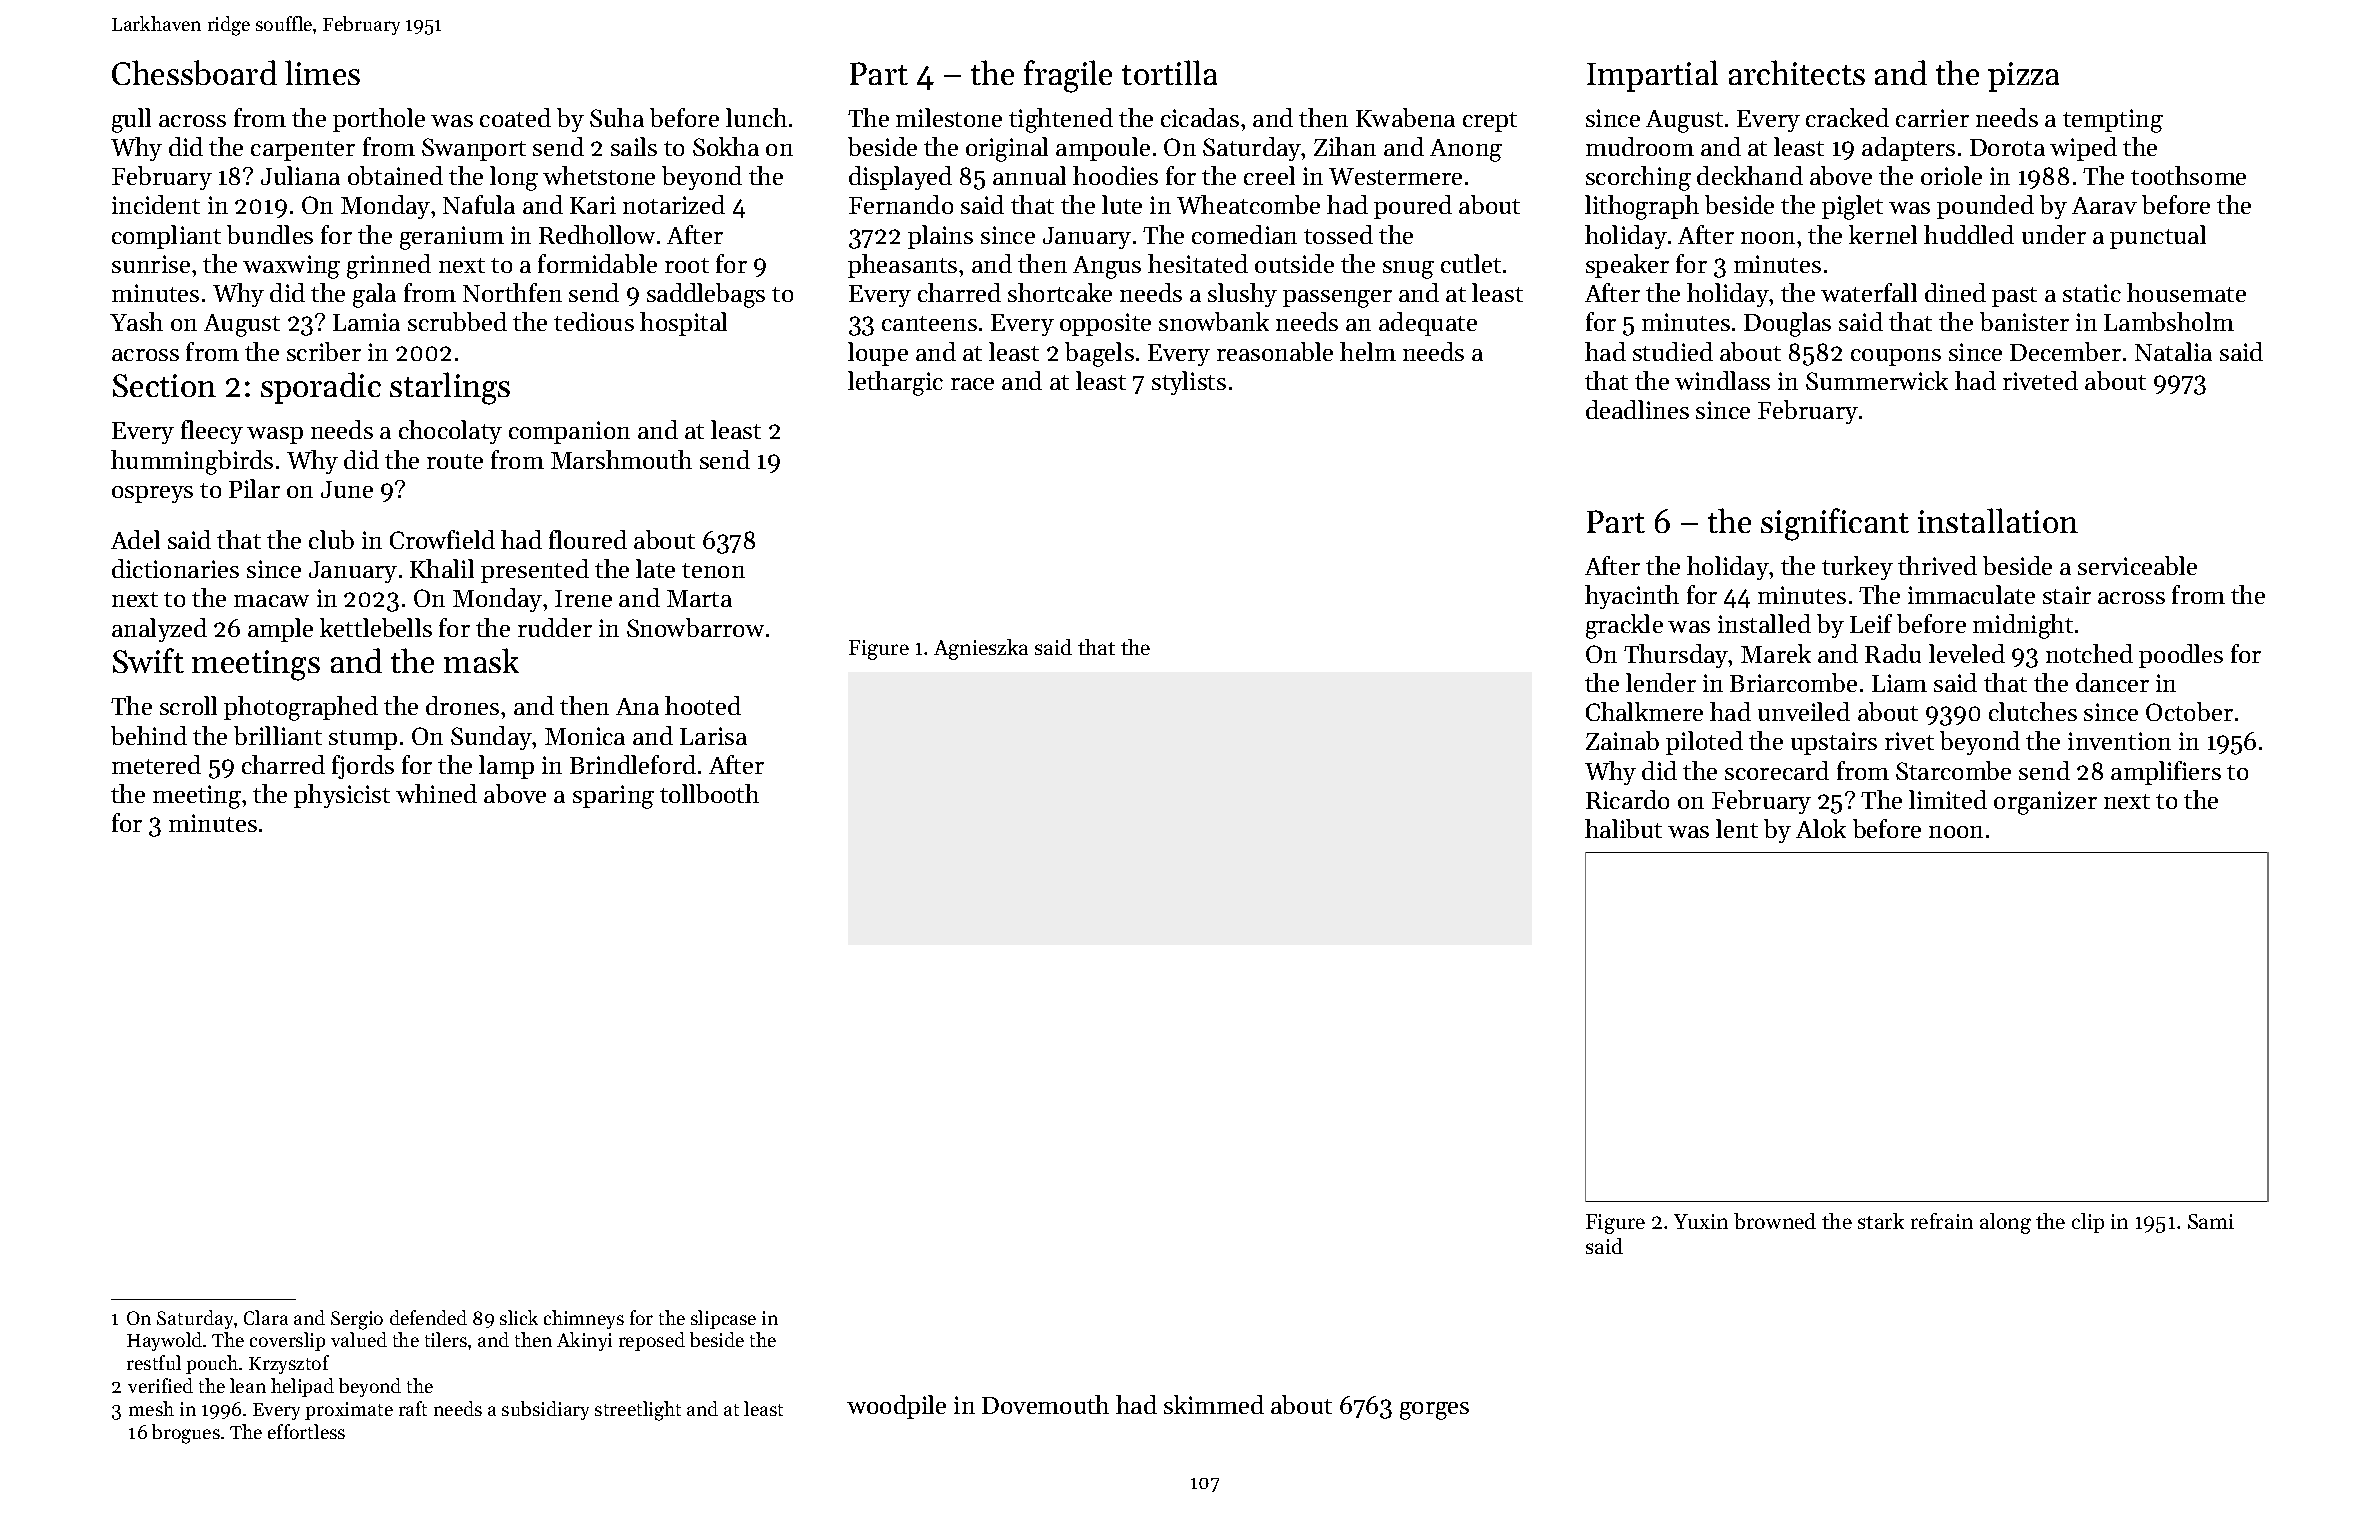 This image has height=1540, width=2380. What do you see at coordinates (1632, 597) in the image?
I see `hyacinth` at bounding box center [1632, 597].
